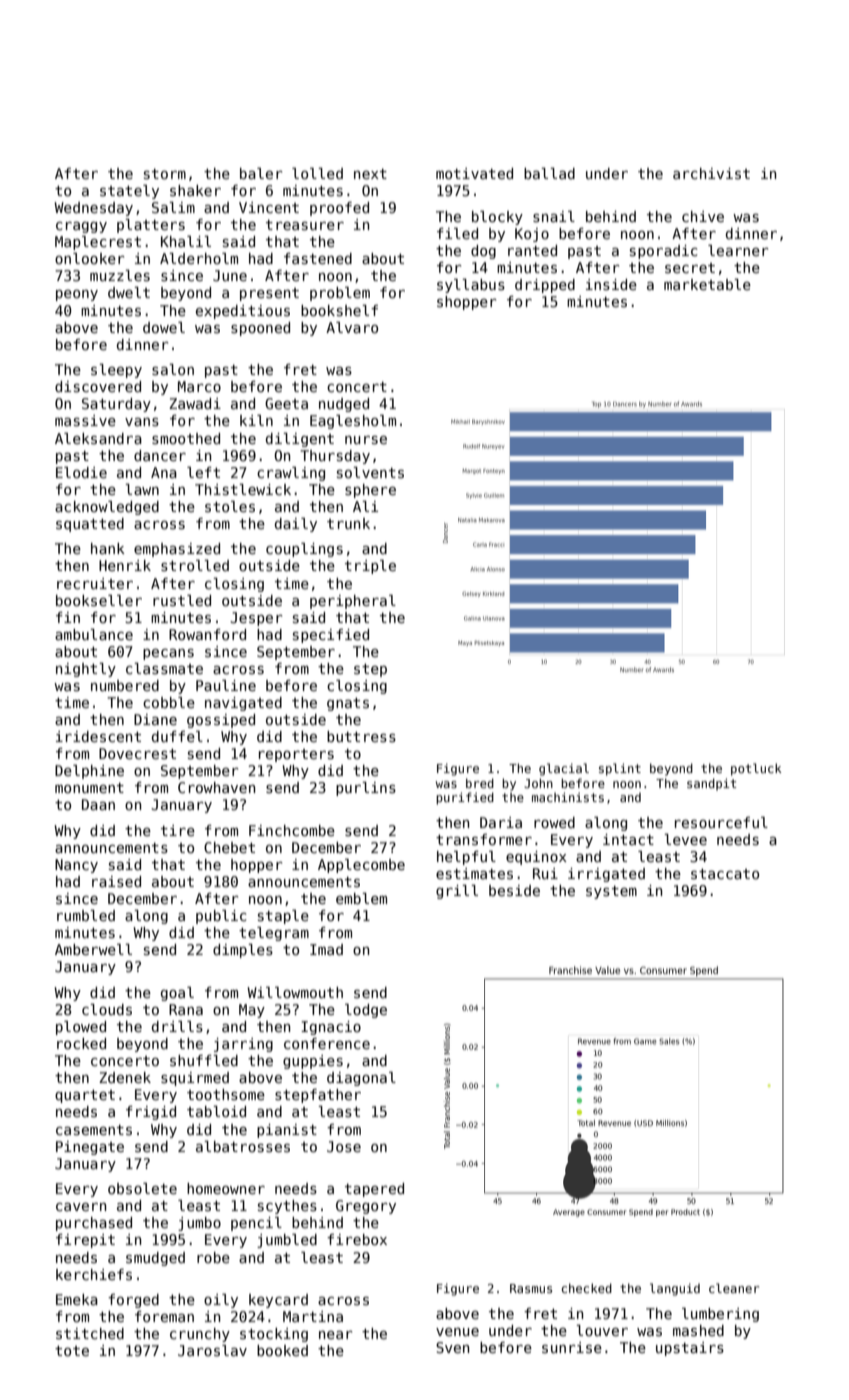 The width and height of the screenshot is (849, 1400). I want to click on ballad, so click(549, 173).
